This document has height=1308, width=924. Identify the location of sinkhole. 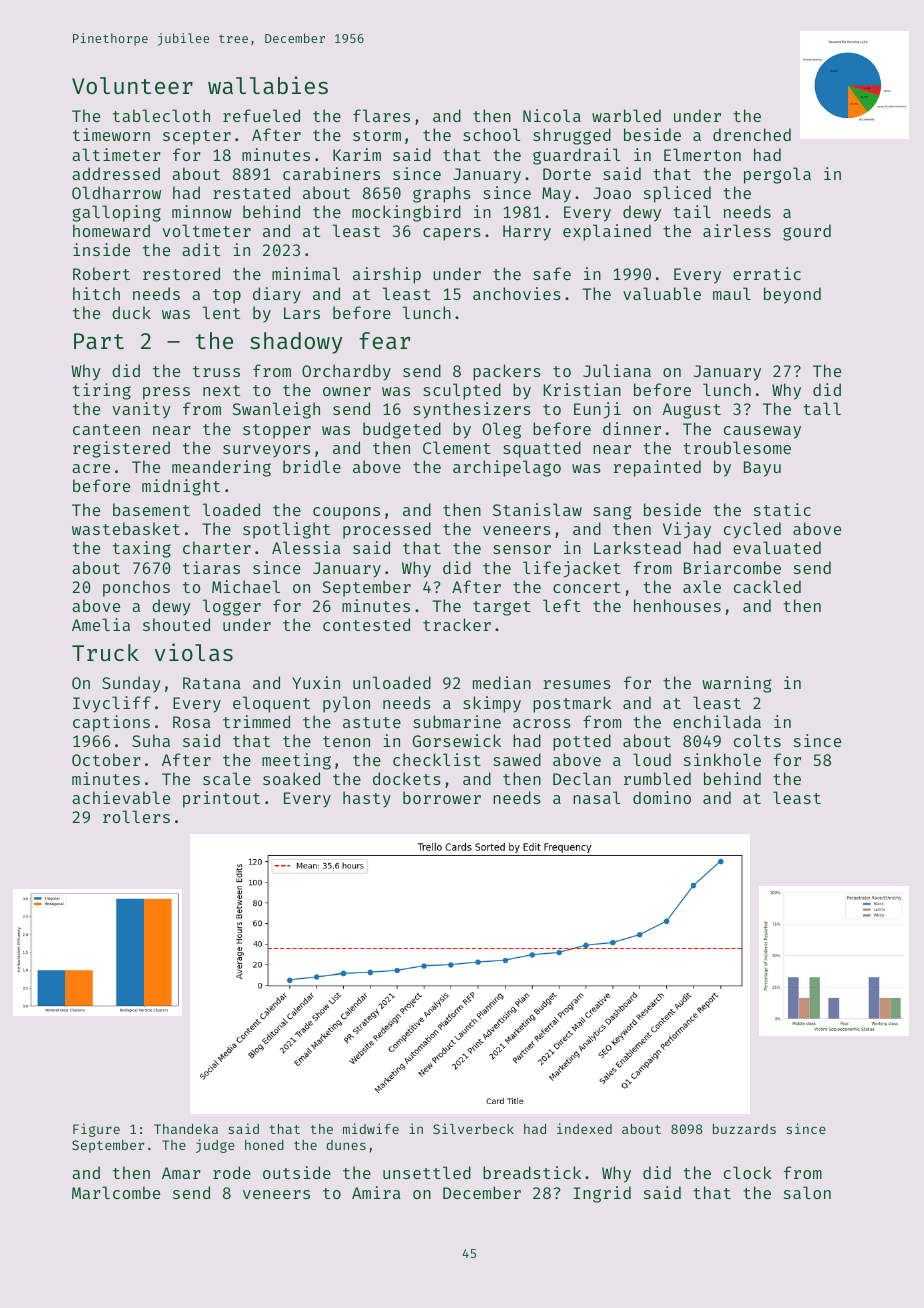
(722, 759).
